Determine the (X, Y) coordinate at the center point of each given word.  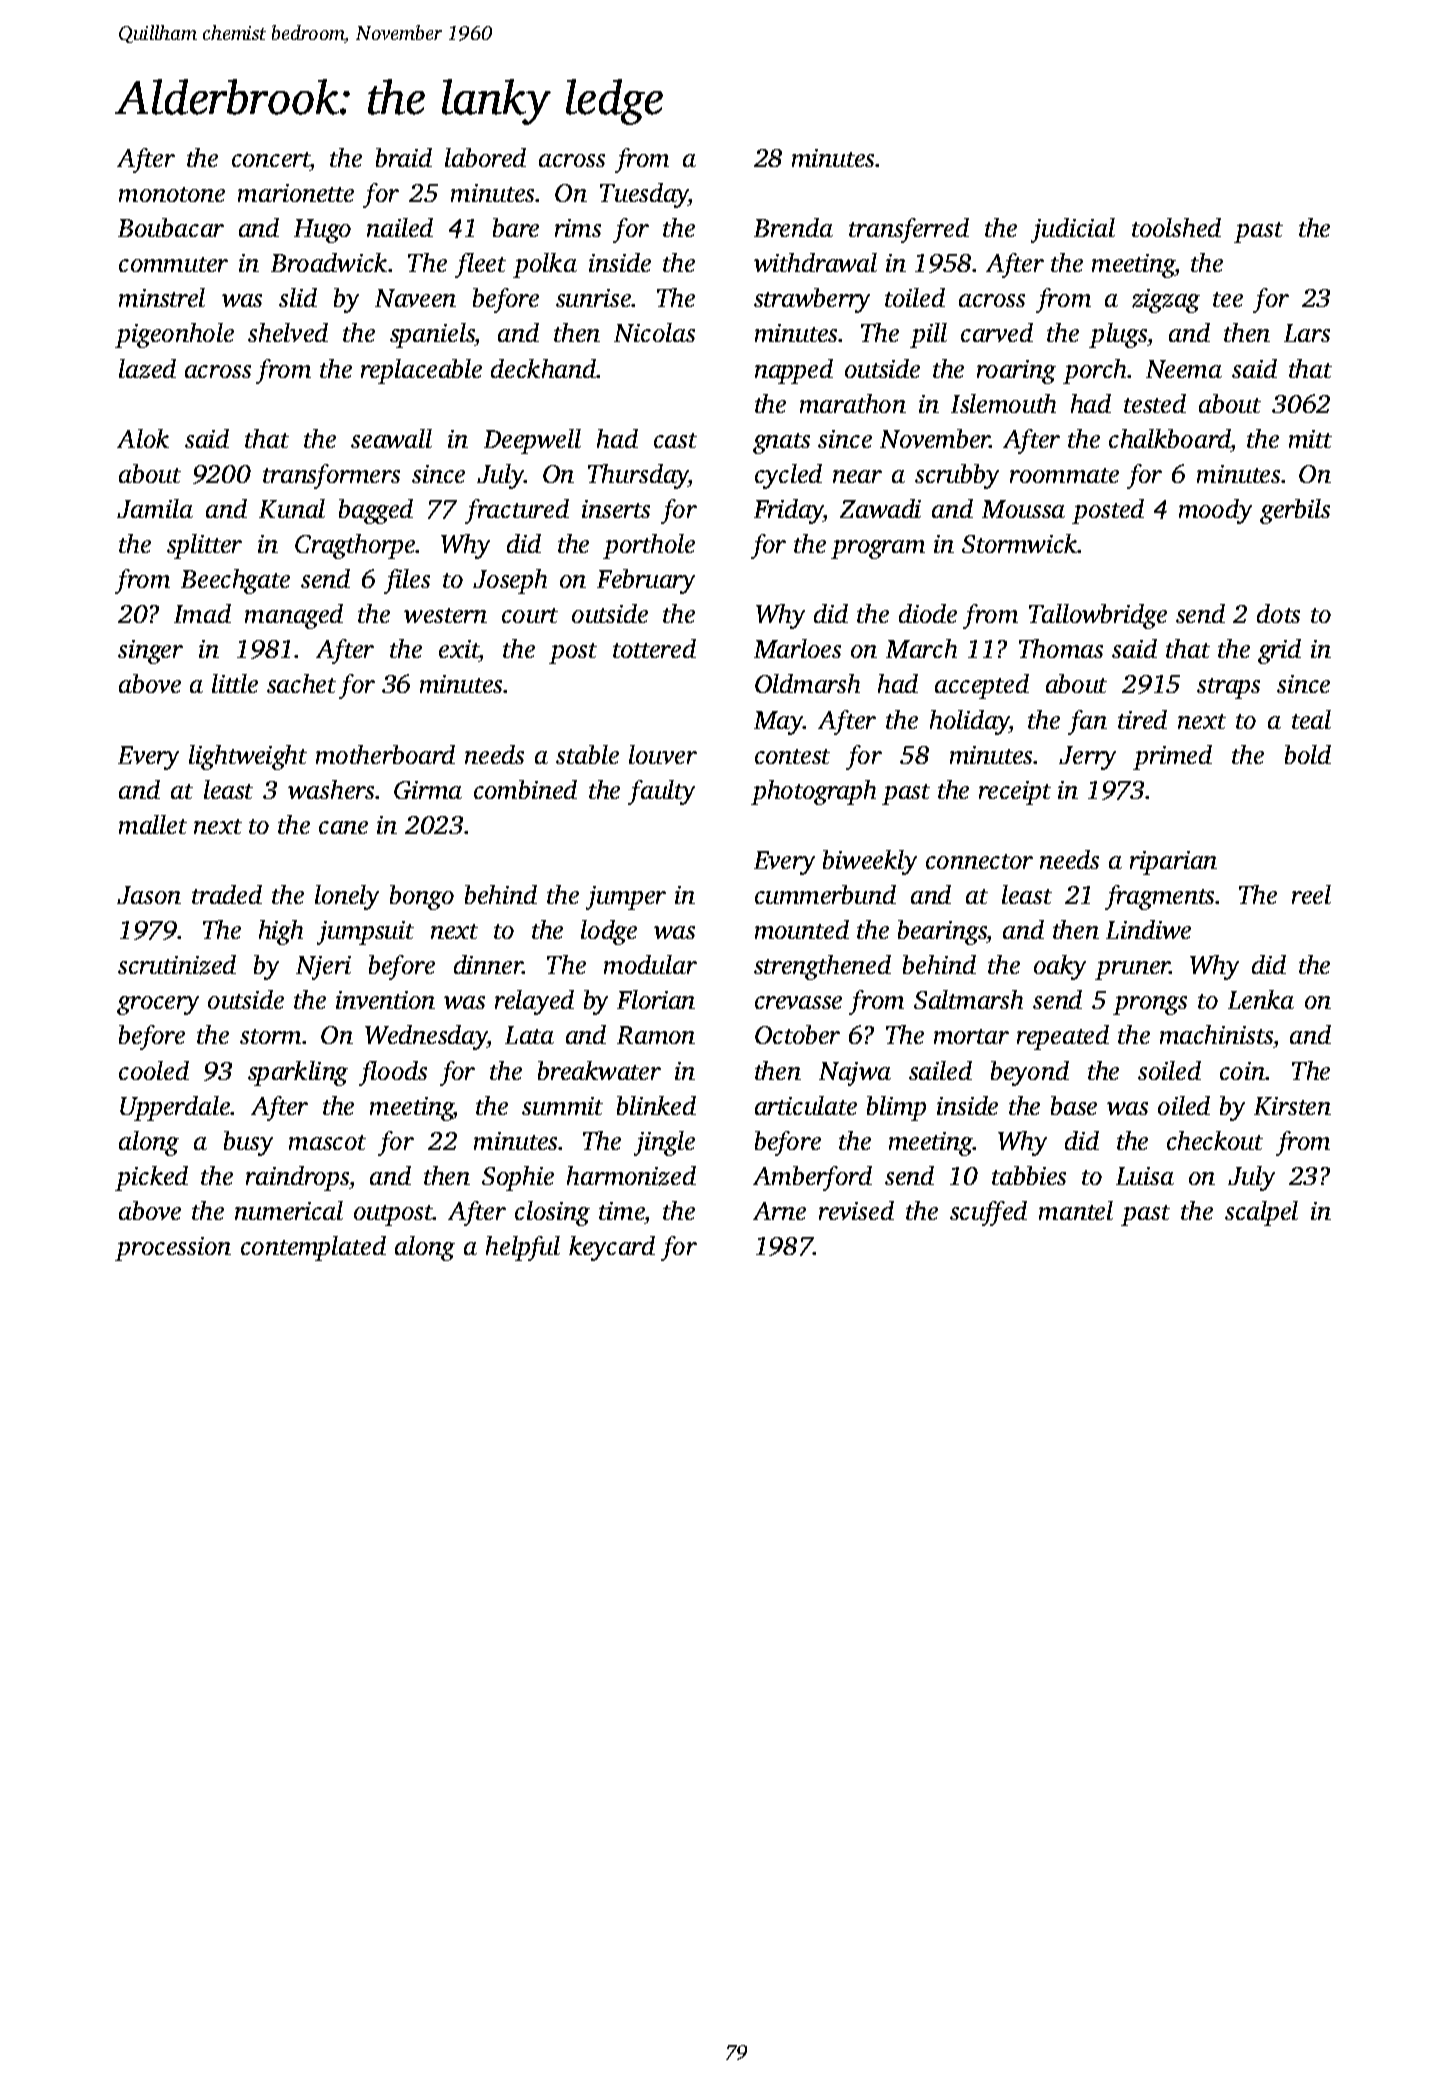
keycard (612, 1248)
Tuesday (644, 195)
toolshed (1176, 227)
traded (227, 894)
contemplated (313, 1248)
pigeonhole (174, 335)
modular (650, 964)
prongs (1150, 1005)
